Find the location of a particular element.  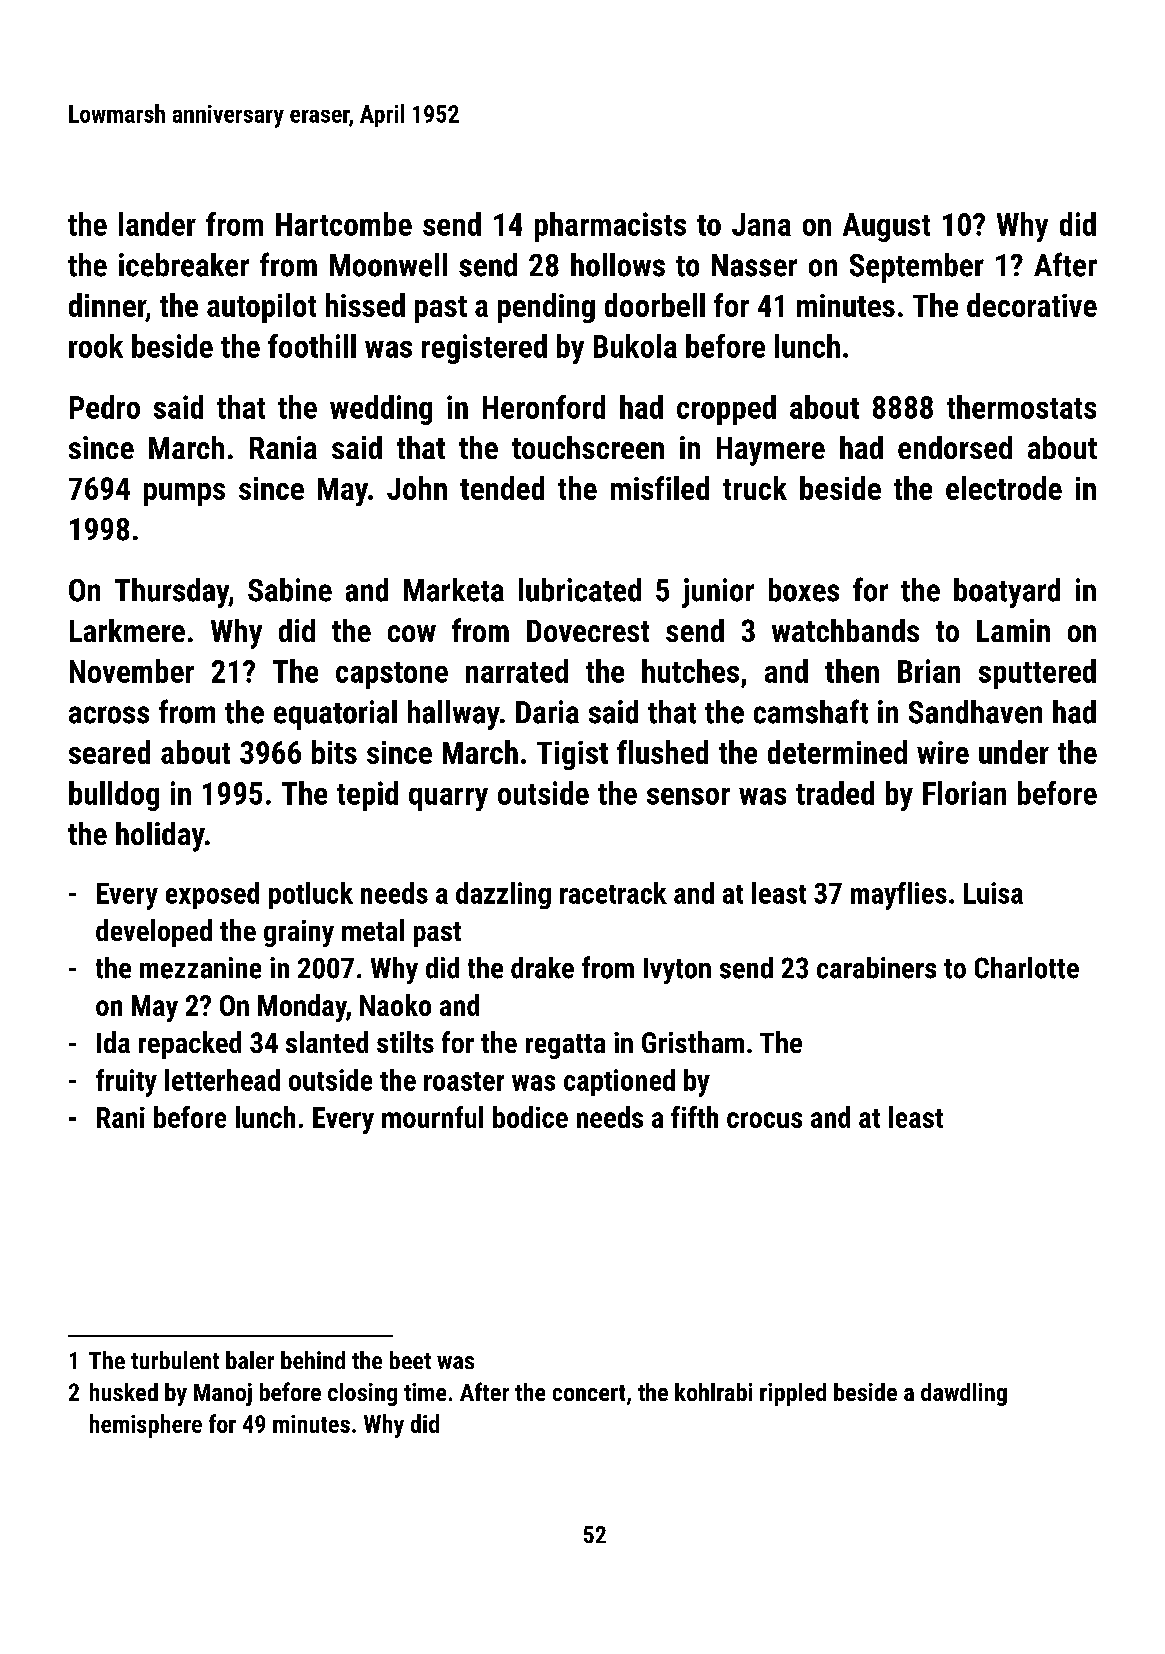

holiday is located at coordinates (160, 837).
